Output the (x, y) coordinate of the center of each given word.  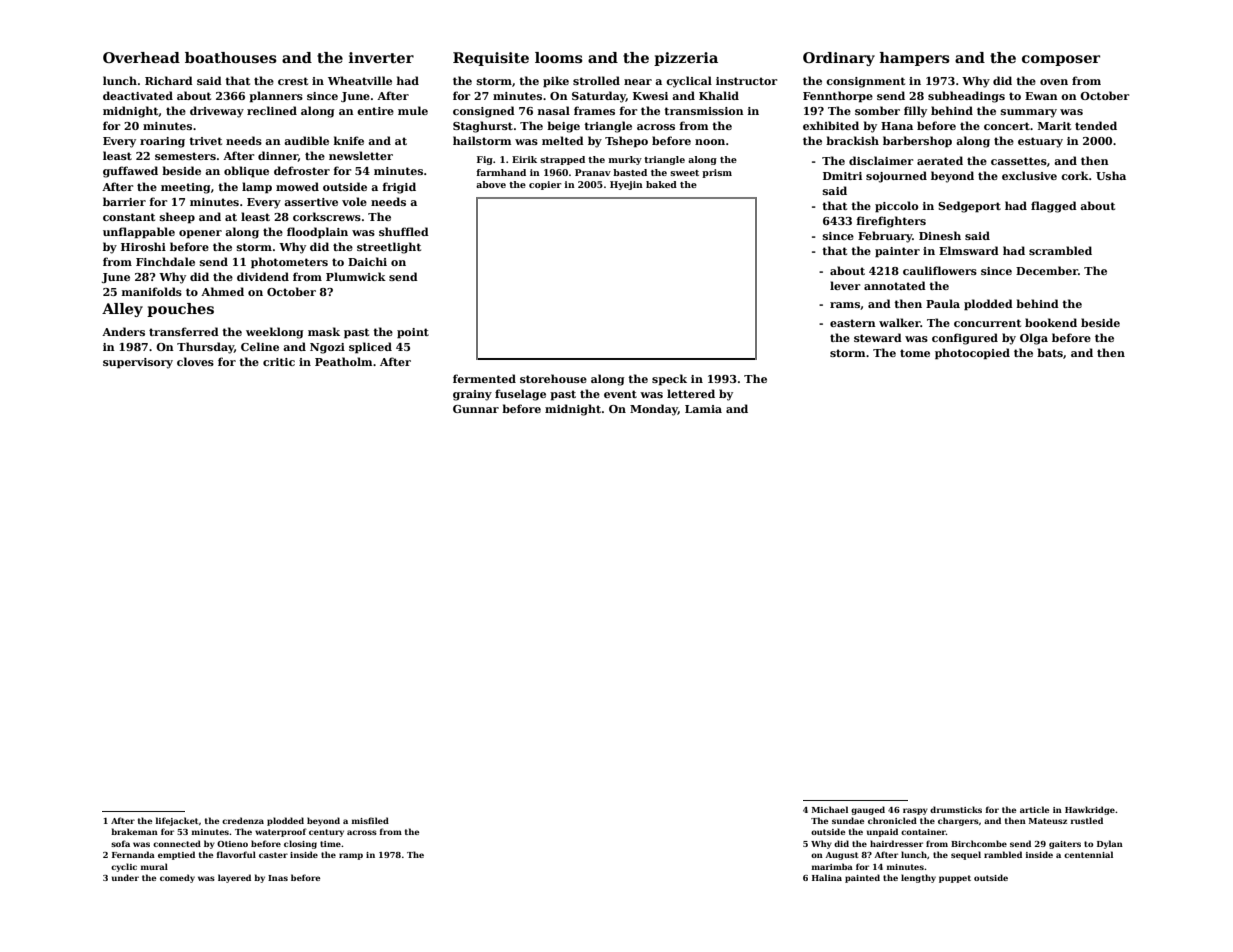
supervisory (138, 363)
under (125, 877)
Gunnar (476, 409)
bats (1050, 352)
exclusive (1029, 175)
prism (717, 173)
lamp (257, 188)
